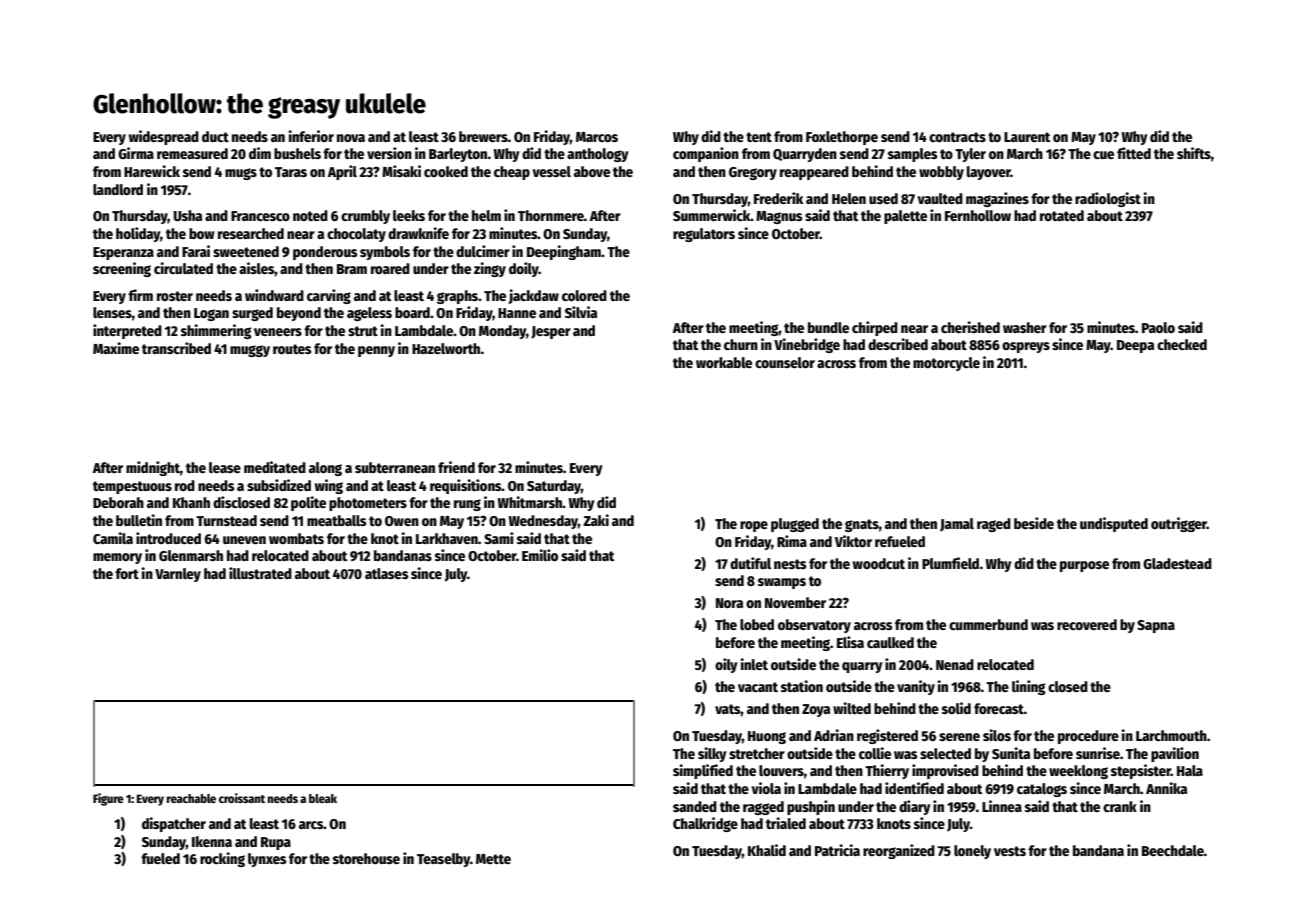  I want to click on radiologist, so click(1108, 199).
